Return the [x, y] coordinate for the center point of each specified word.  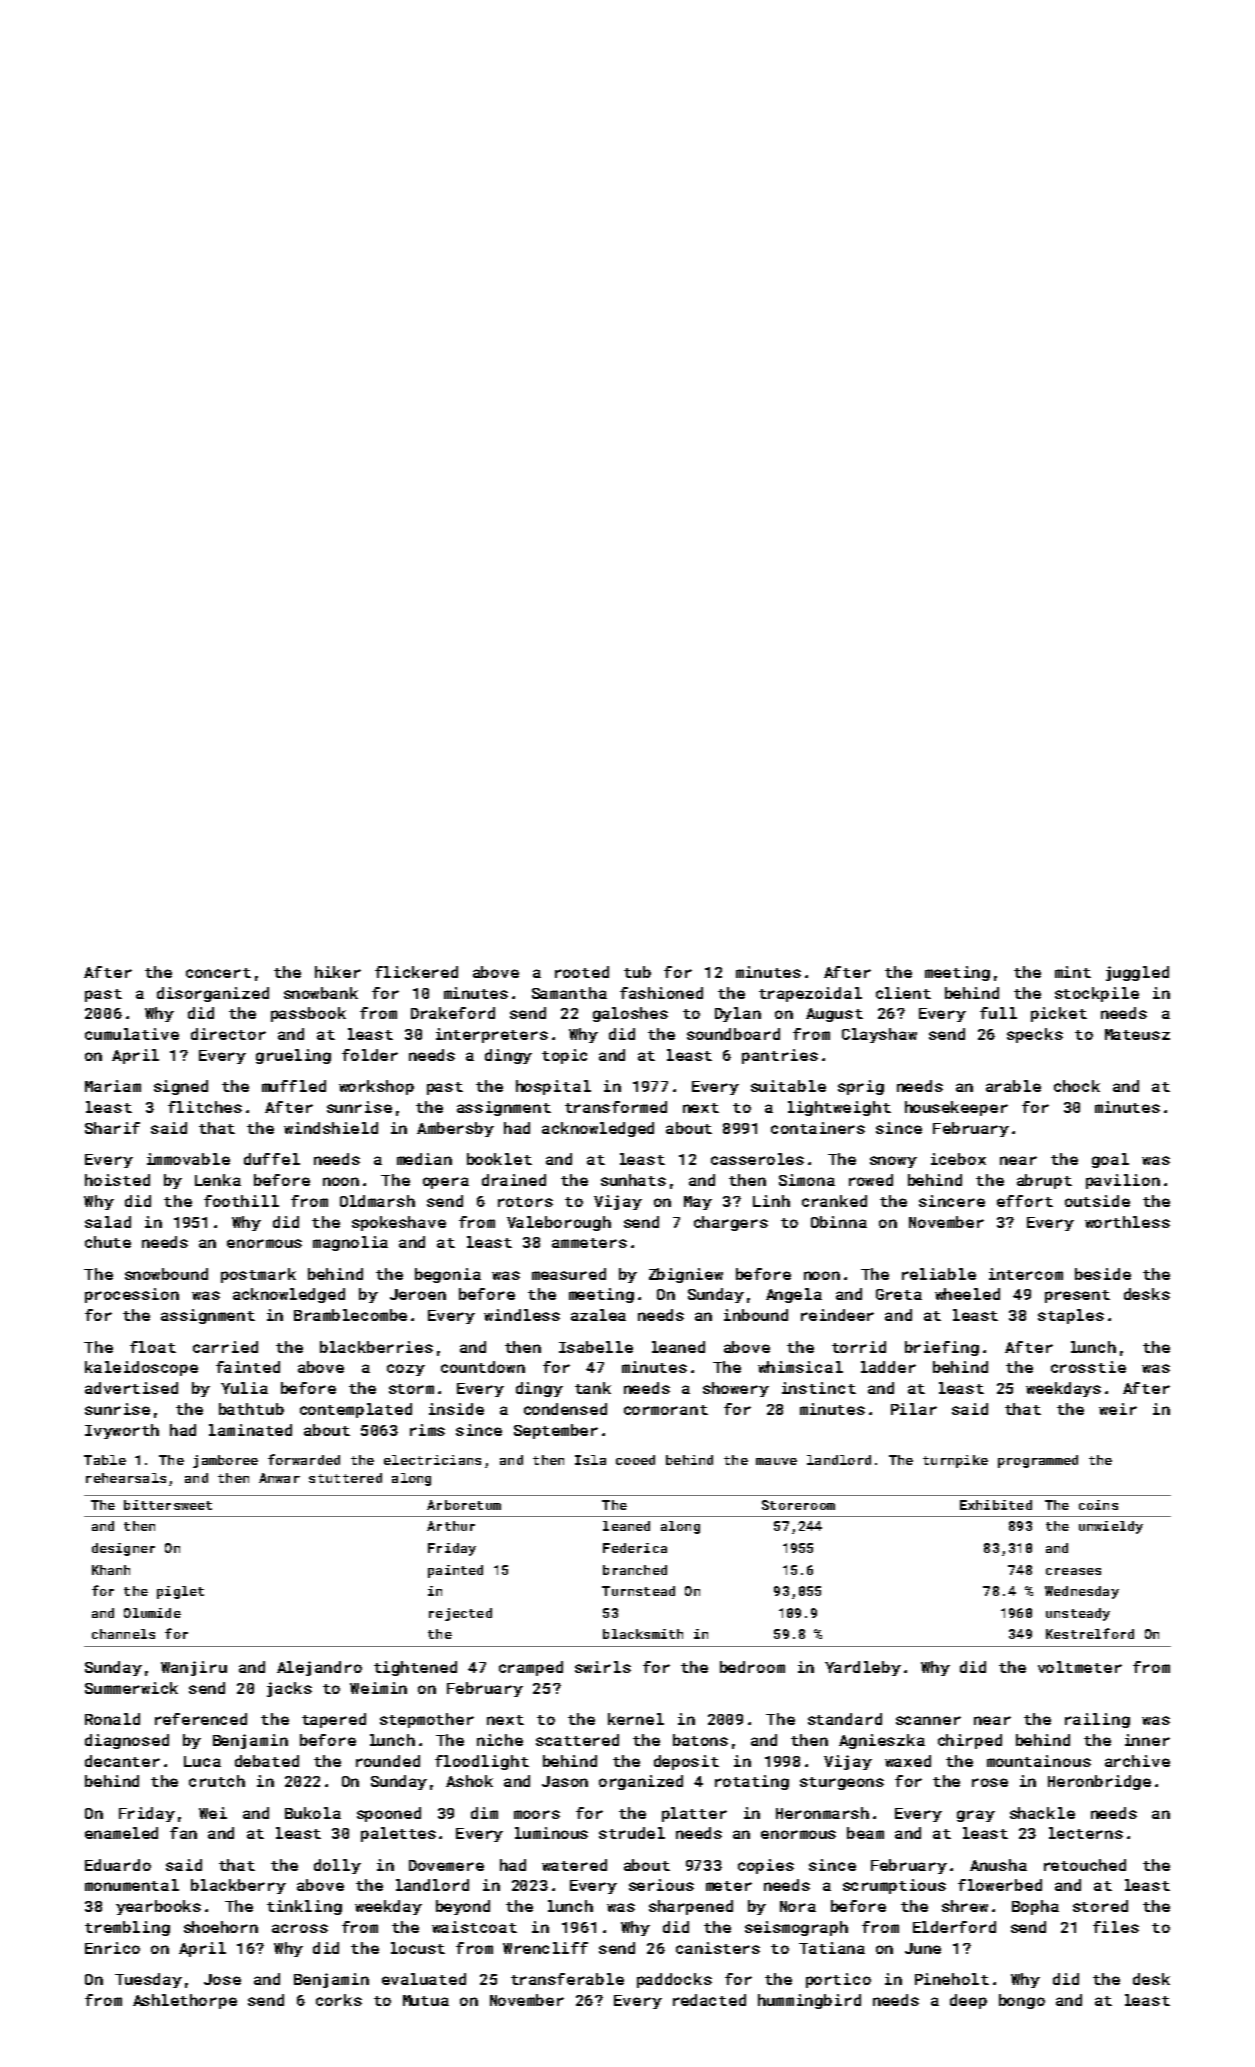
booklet [499, 1159]
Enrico [112, 1948]
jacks [289, 1689]
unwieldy [1111, 1527]
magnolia [350, 1243]
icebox [958, 1159]
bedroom [752, 1667]
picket [1059, 1014]
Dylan [738, 1014]
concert [218, 973]
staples [1071, 1316]
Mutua [426, 2000]
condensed [565, 1409]
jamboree [225, 1461]
